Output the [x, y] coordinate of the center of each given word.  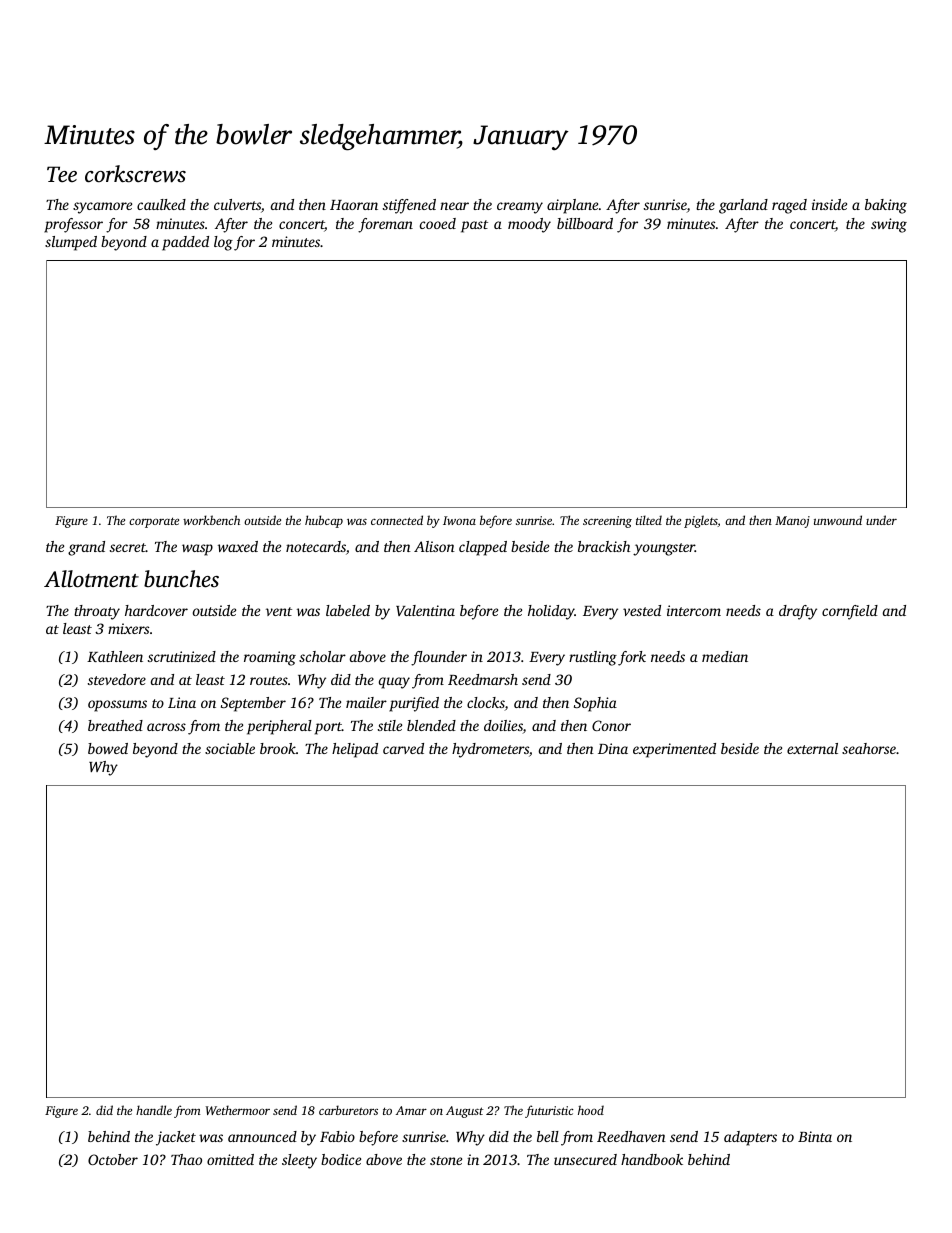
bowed [108, 748]
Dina [613, 748]
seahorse [869, 748]
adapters [750, 1138]
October [113, 1159]
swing [889, 225]
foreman [385, 225]
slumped [71, 243]
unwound [838, 520]
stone [446, 1160]
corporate [154, 522]
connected [397, 520]
